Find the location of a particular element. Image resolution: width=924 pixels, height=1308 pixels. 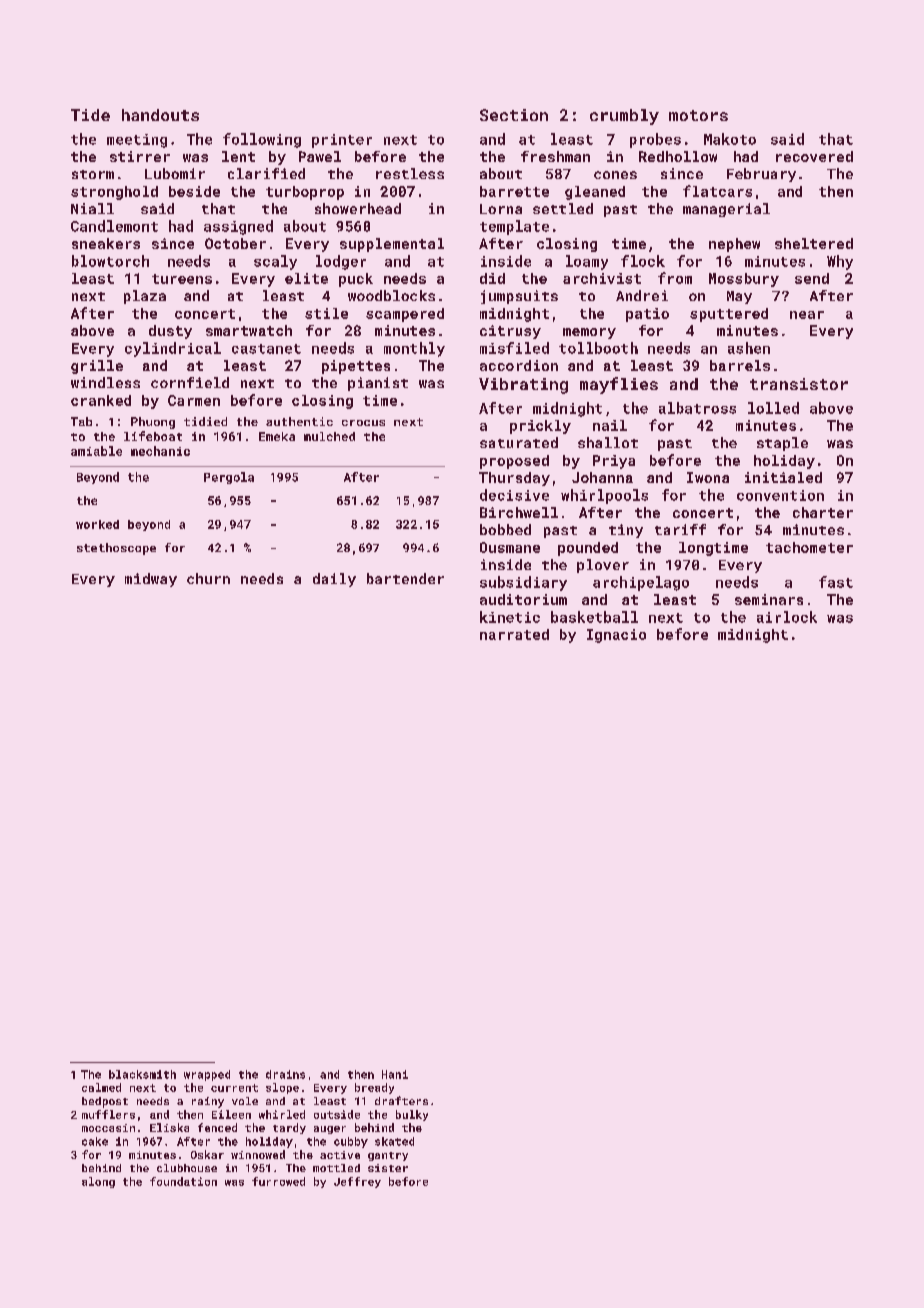

midway is located at coordinates (151, 580).
